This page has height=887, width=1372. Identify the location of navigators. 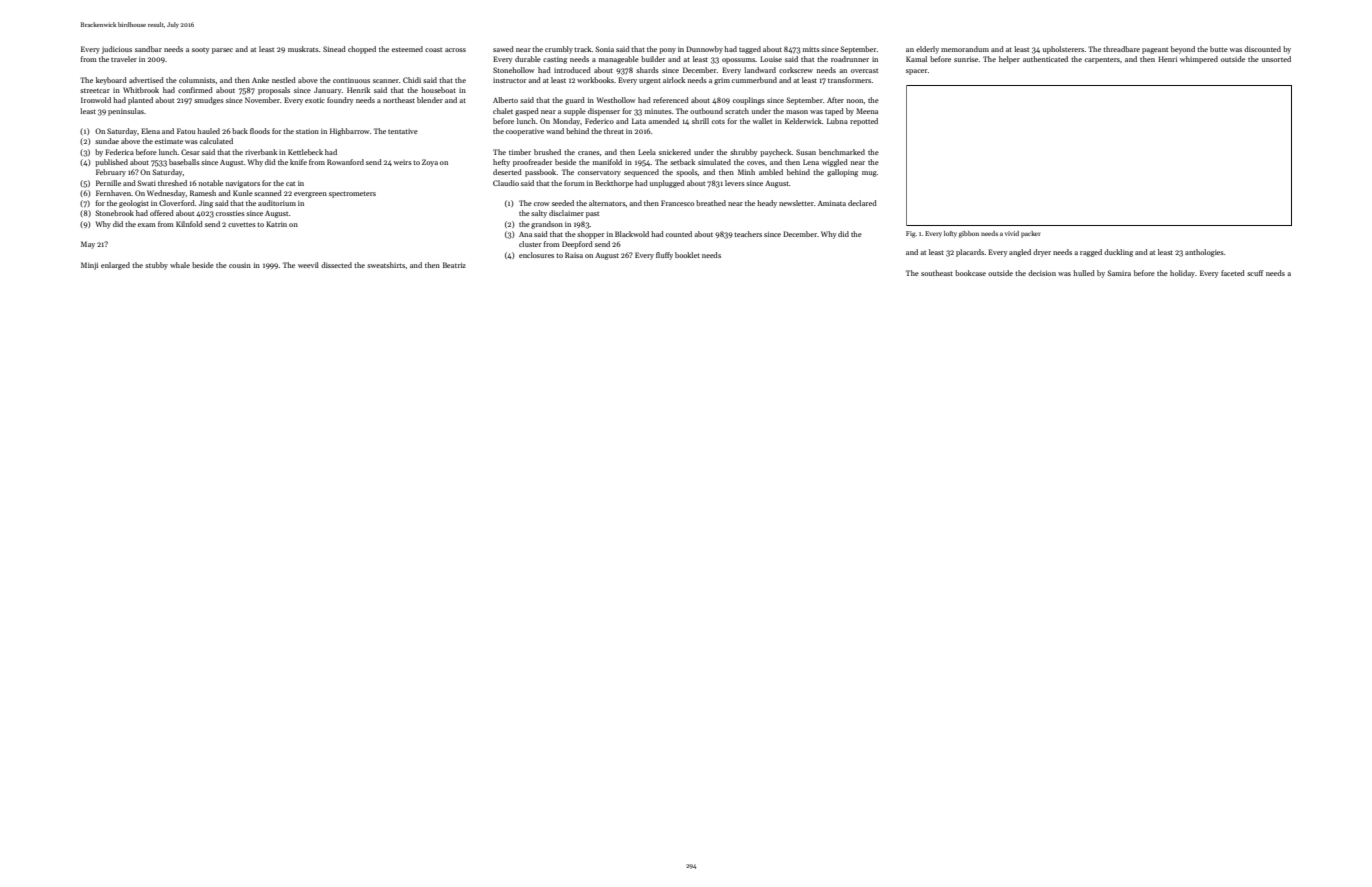
(243, 184).
